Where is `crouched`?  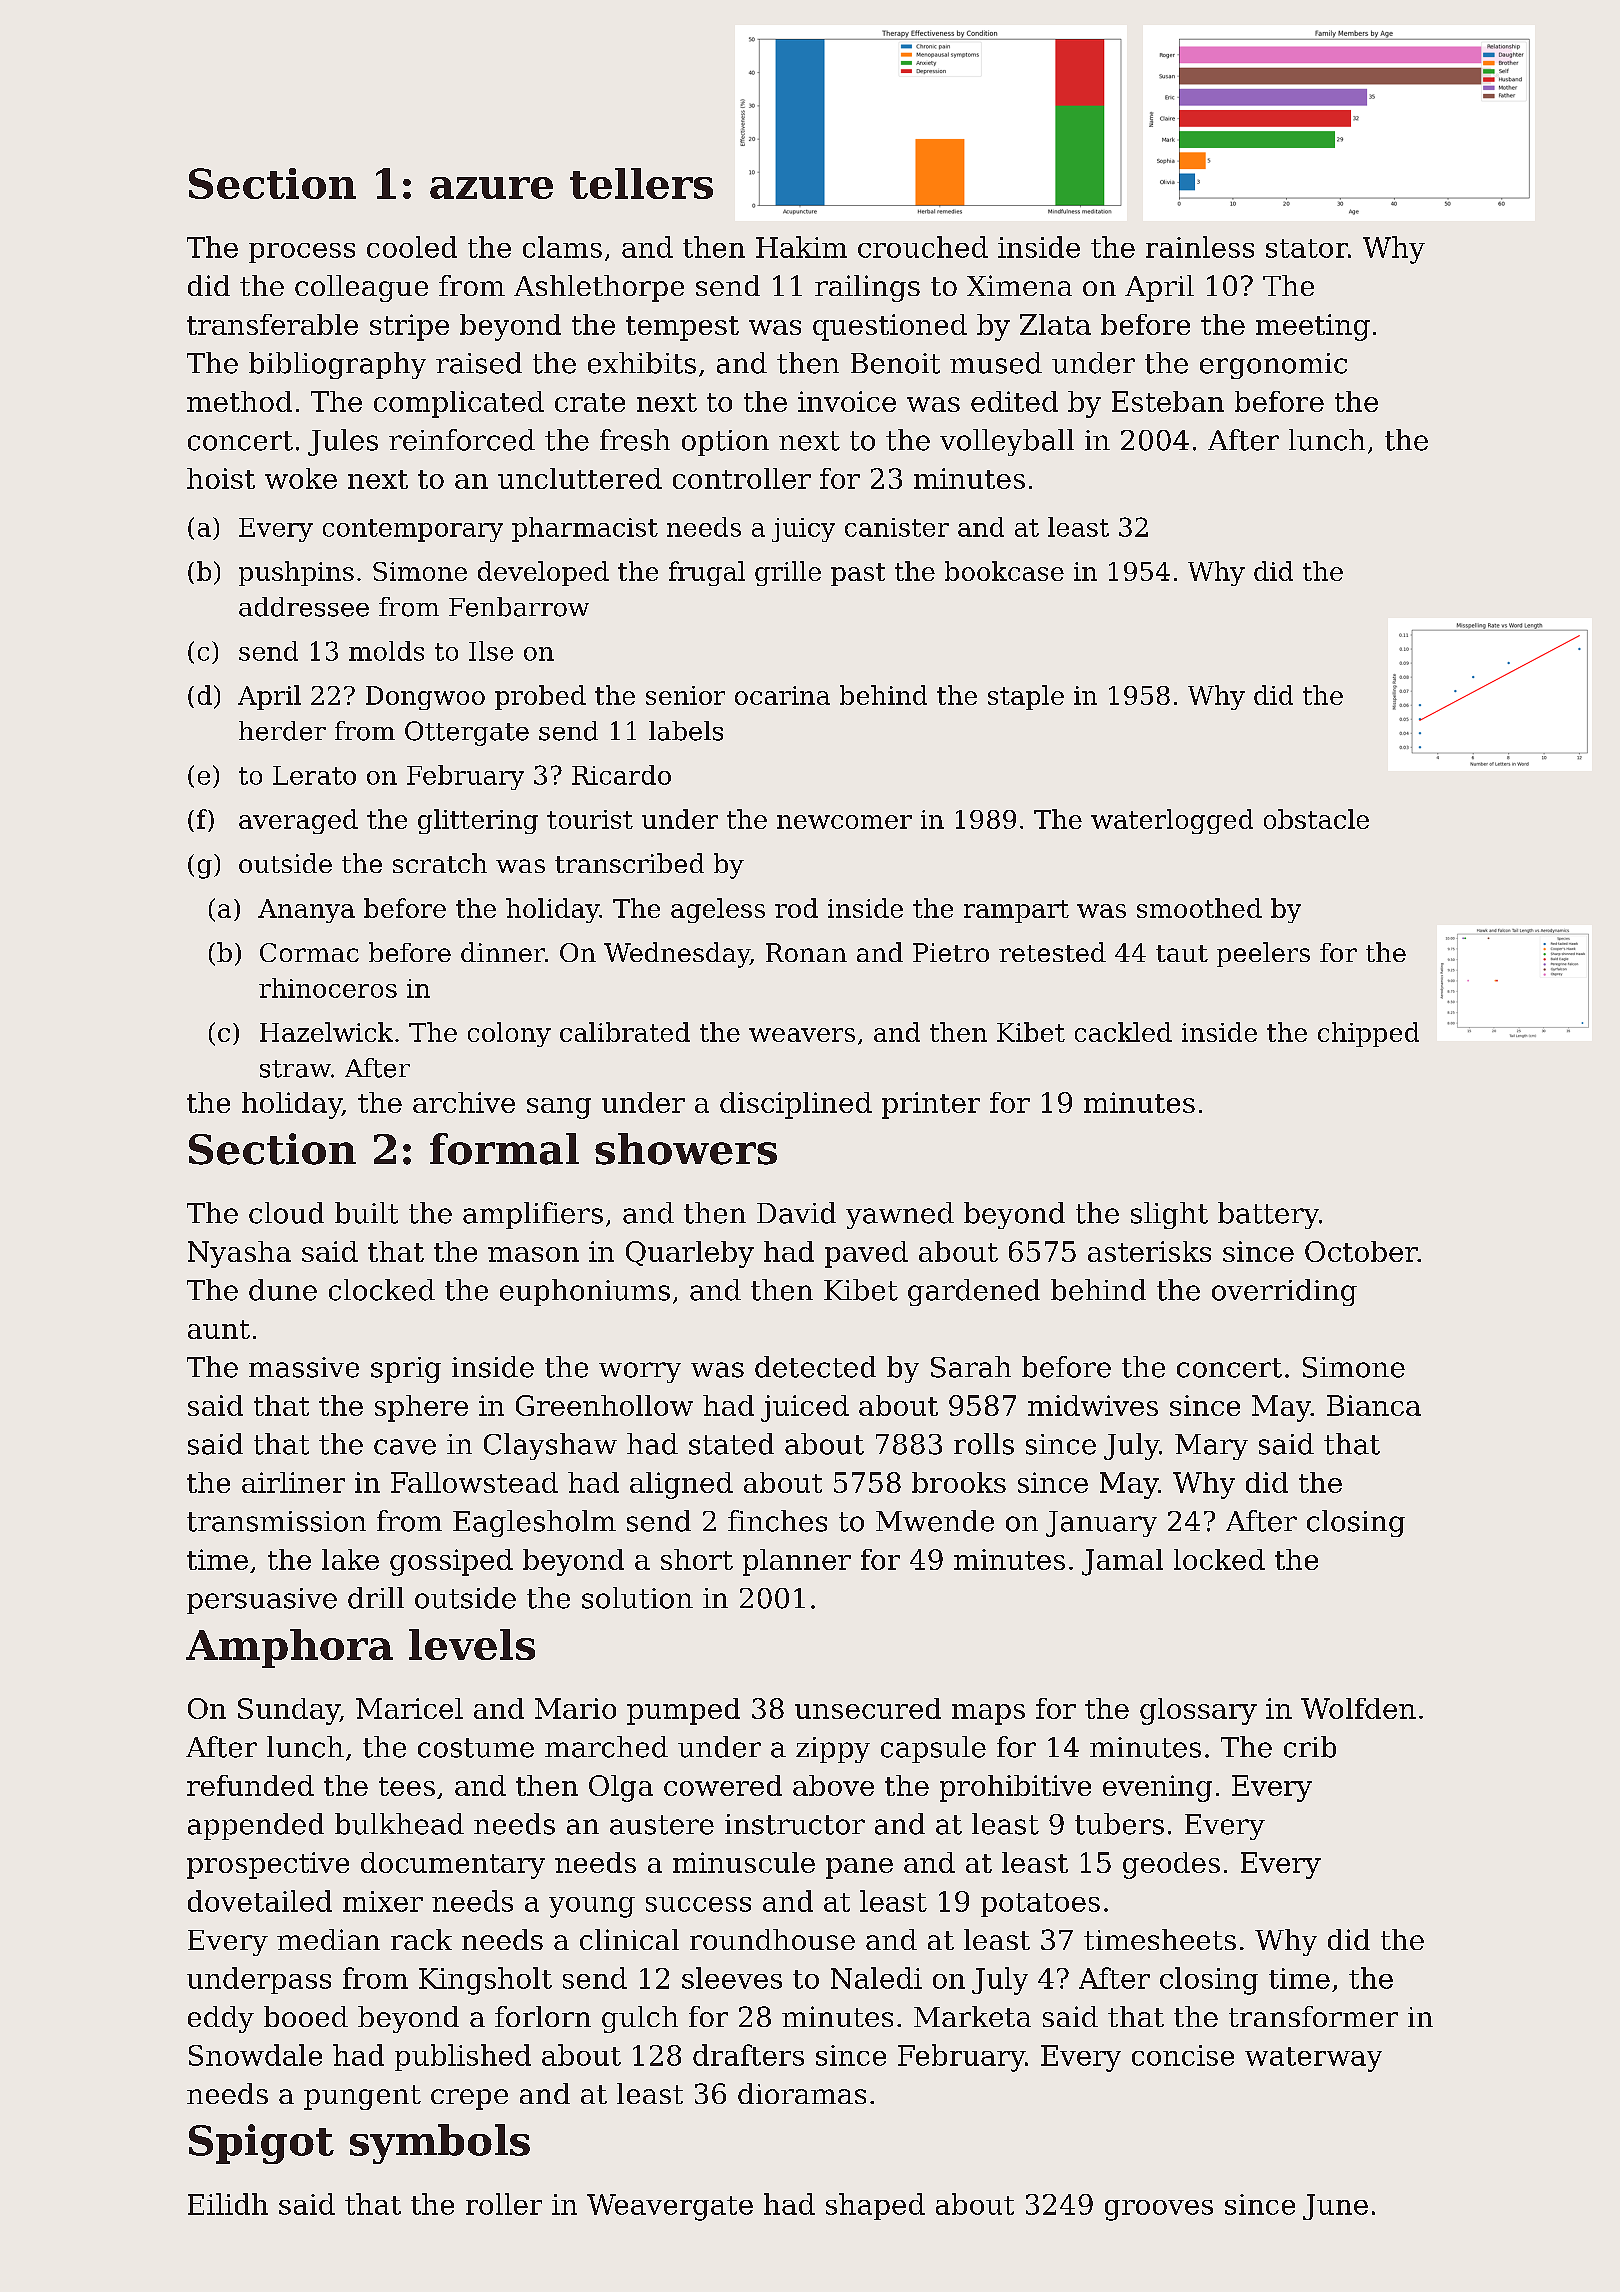
crouched is located at coordinates (923, 247).
